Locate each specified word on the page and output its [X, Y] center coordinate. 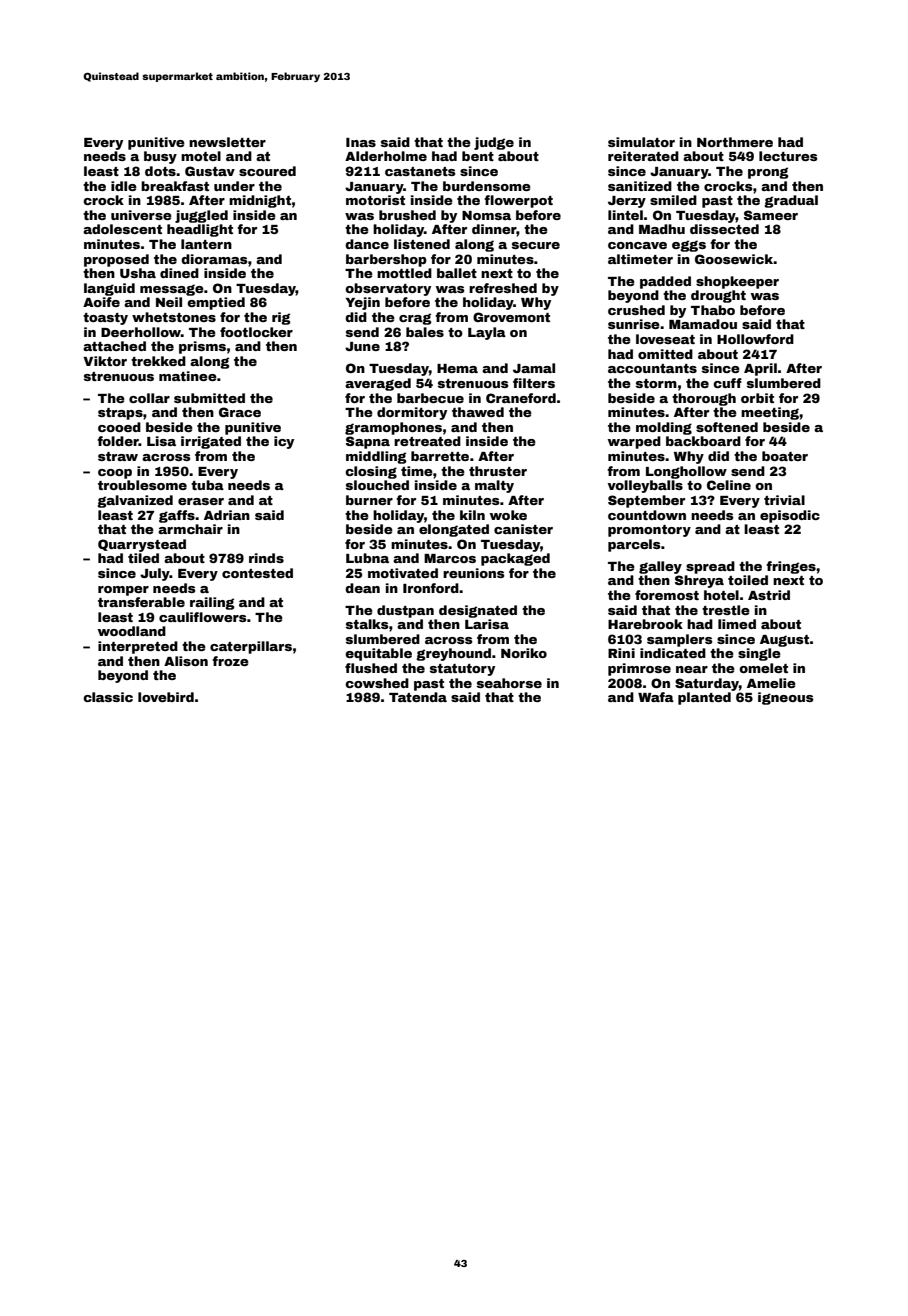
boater [785, 456]
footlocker [256, 332]
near [692, 669]
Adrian [227, 515]
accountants [652, 368]
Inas [361, 142]
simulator [641, 142]
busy [160, 157]
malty [494, 486]
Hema [457, 368]
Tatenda [418, 697]
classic [108, 697]
